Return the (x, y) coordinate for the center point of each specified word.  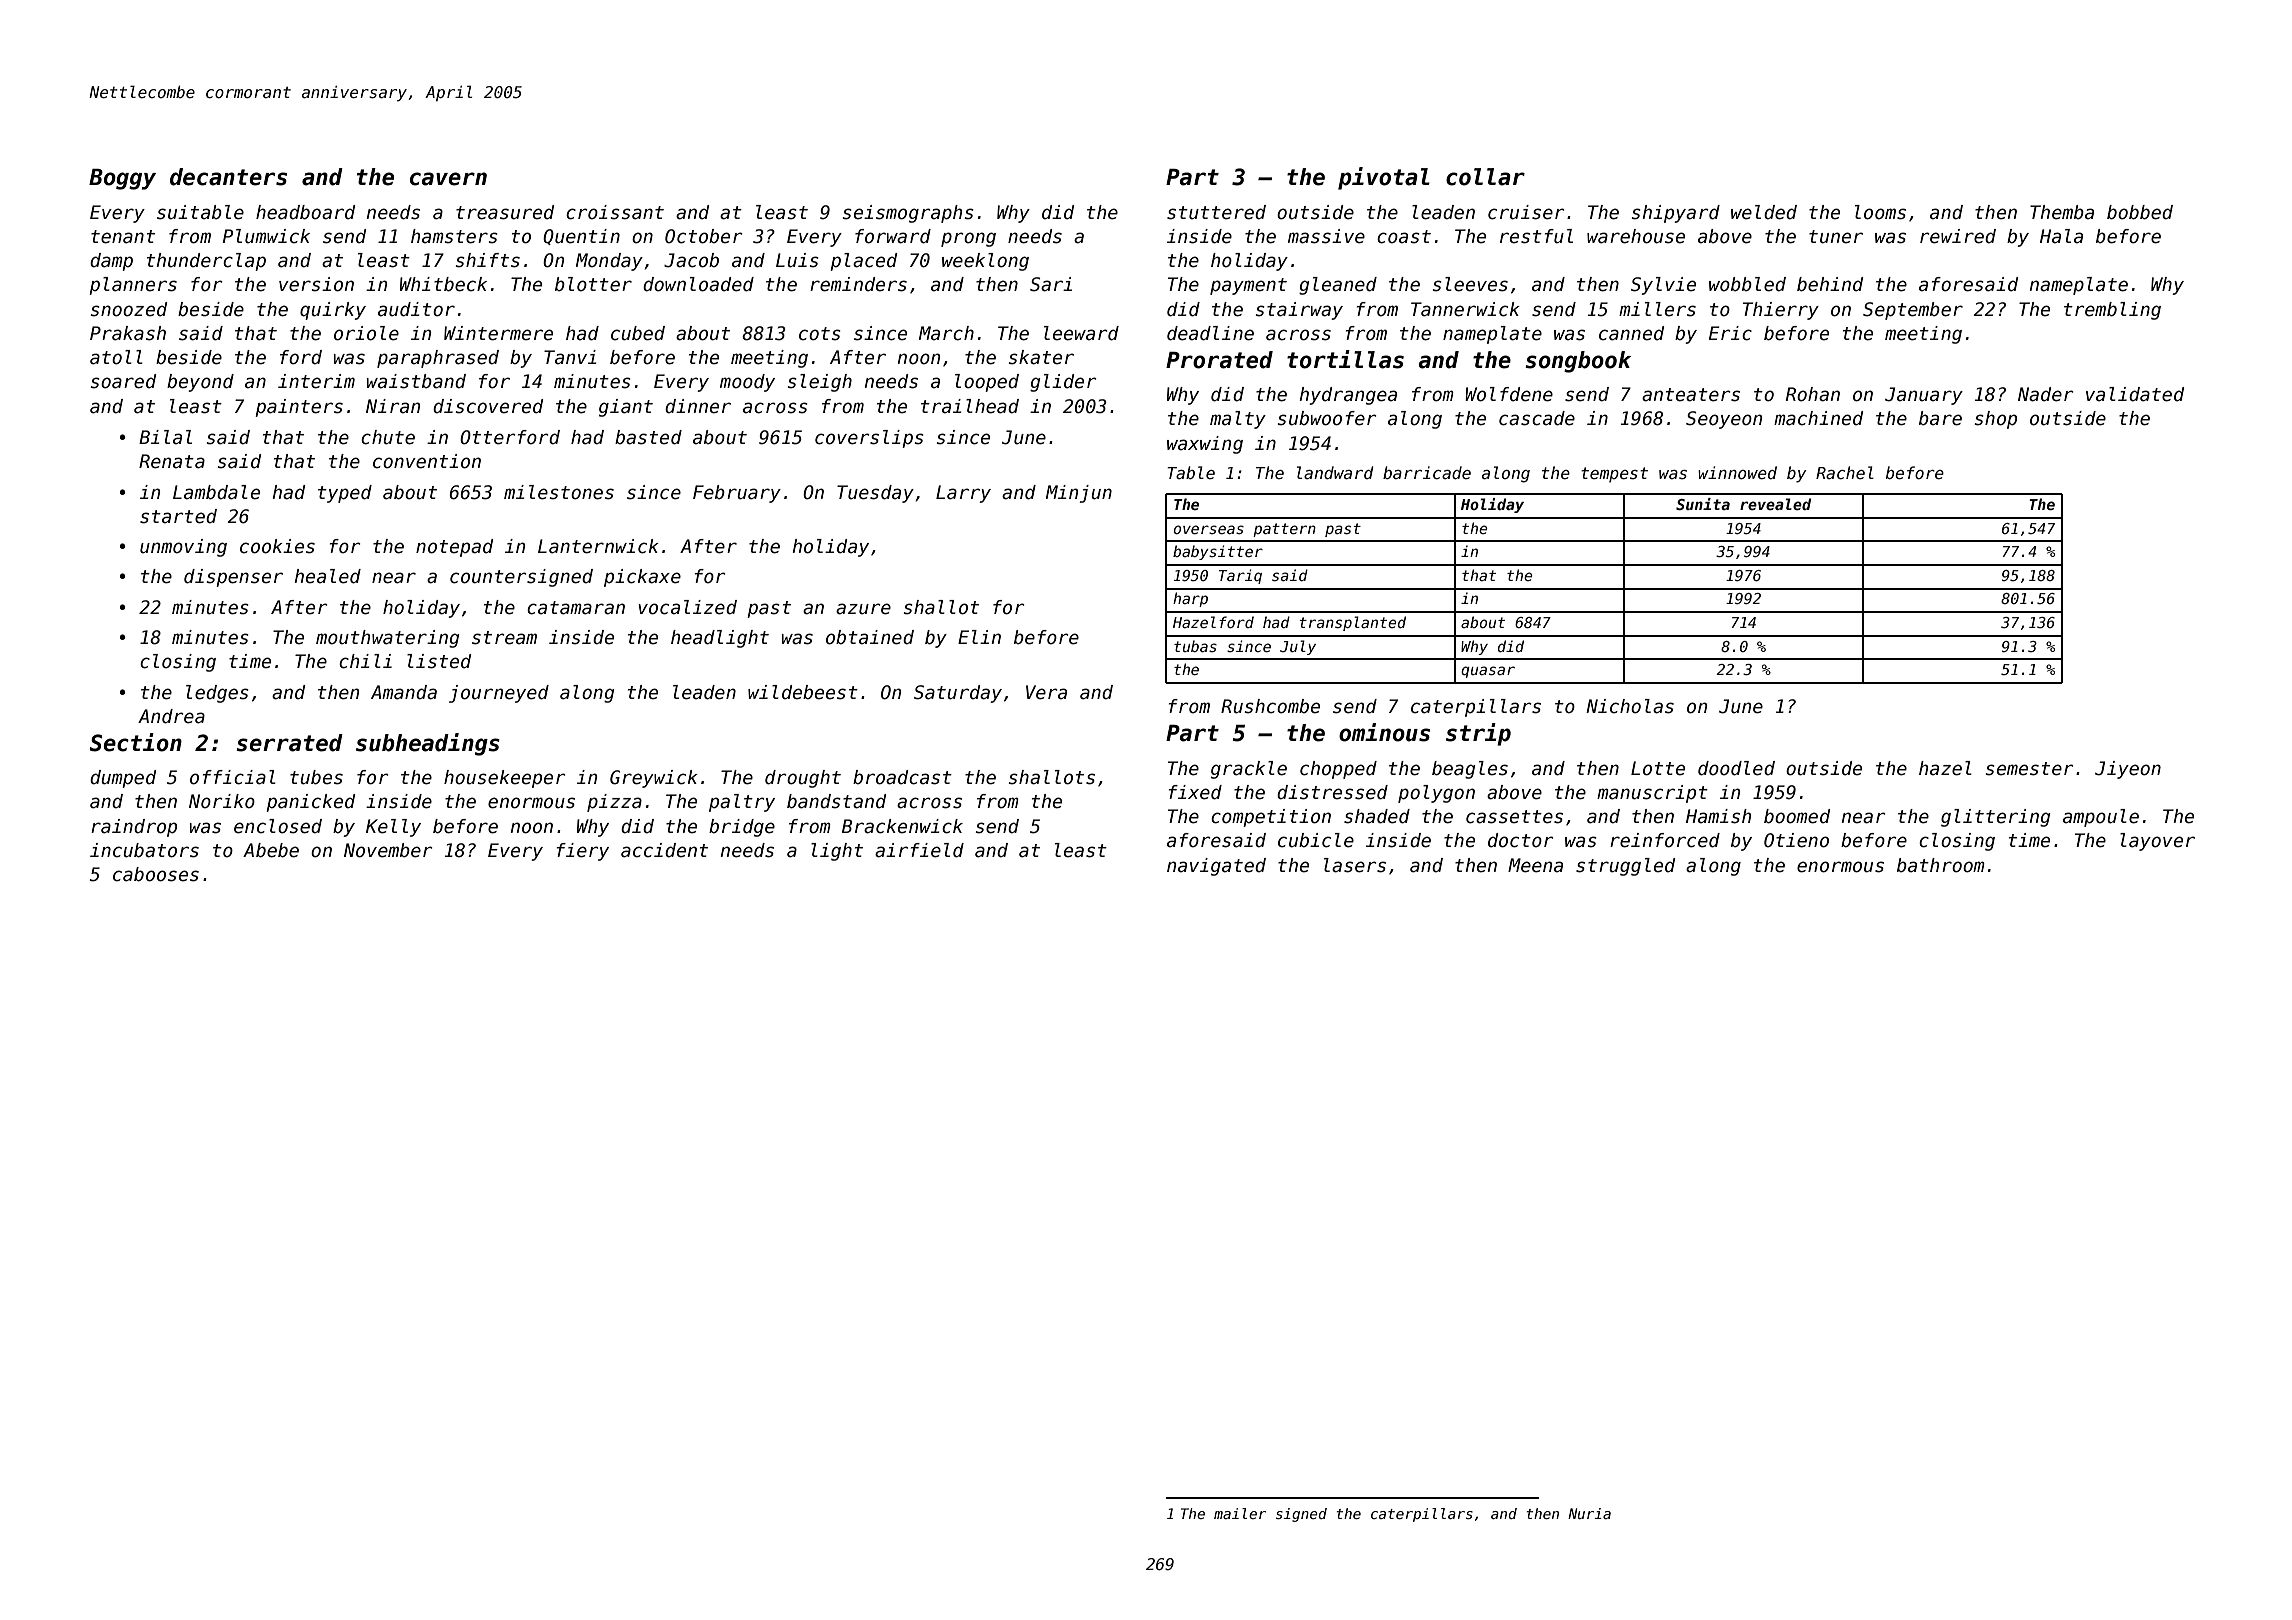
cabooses (156, 874)
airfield (919, 850)
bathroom (1941, 865)
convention (427, 461)
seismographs (908, 214)
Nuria (1589, 1513)
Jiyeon (2128, 770)
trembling (2112, 311)
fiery (583, 852)
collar (1485, 177)
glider (1063, 383)
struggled (1625, 867)
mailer (1240, 1513)
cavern (448, 179)
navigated (1216, 867)
